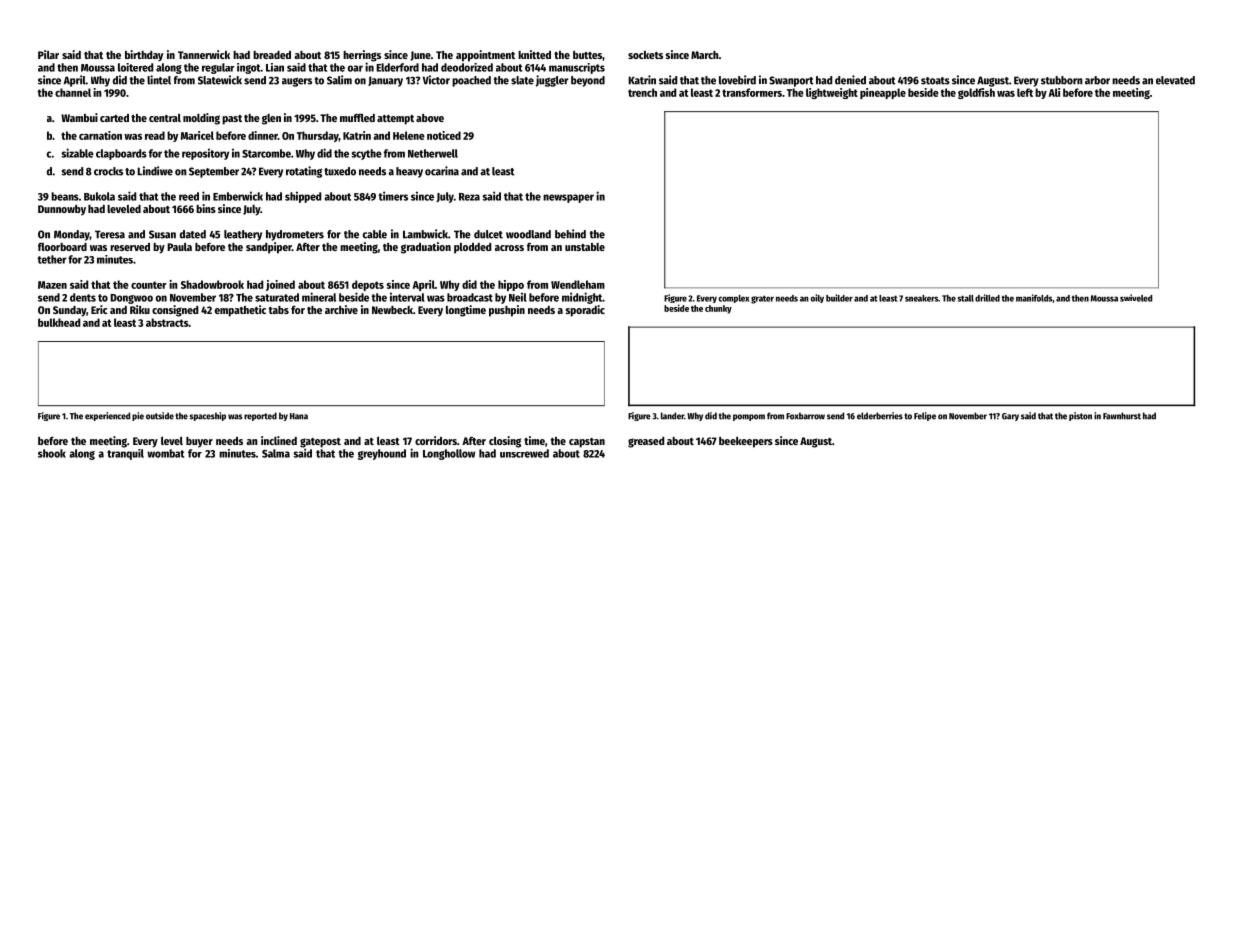  Describe the element at coordinates (672, 416) in the screenshot. I see `lander` at that location.
